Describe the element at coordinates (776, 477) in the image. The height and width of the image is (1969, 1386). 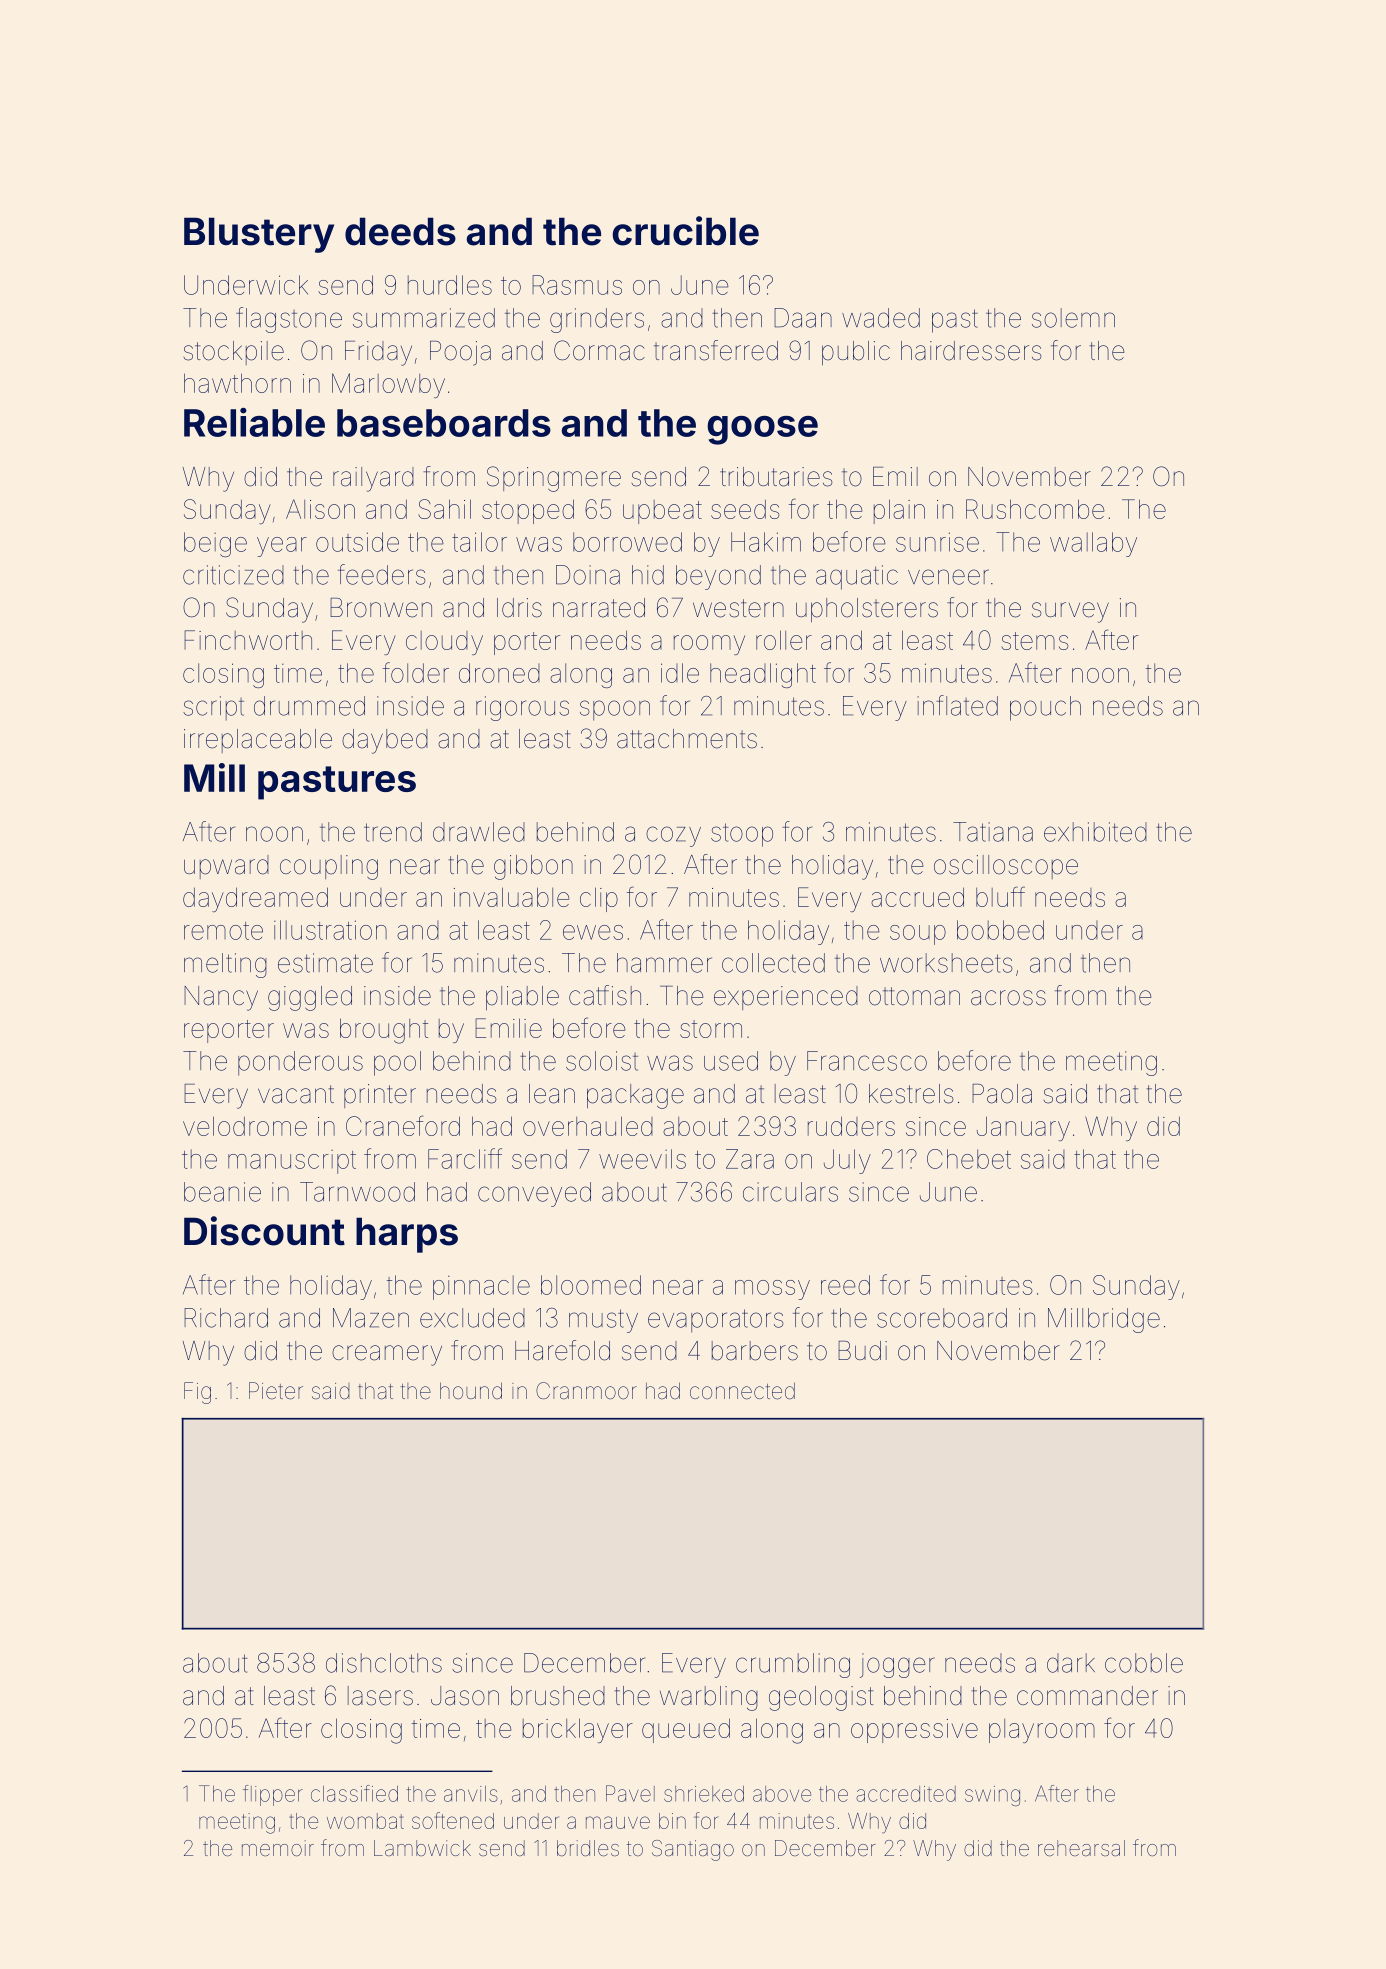
I see `tributaries` at that location.
